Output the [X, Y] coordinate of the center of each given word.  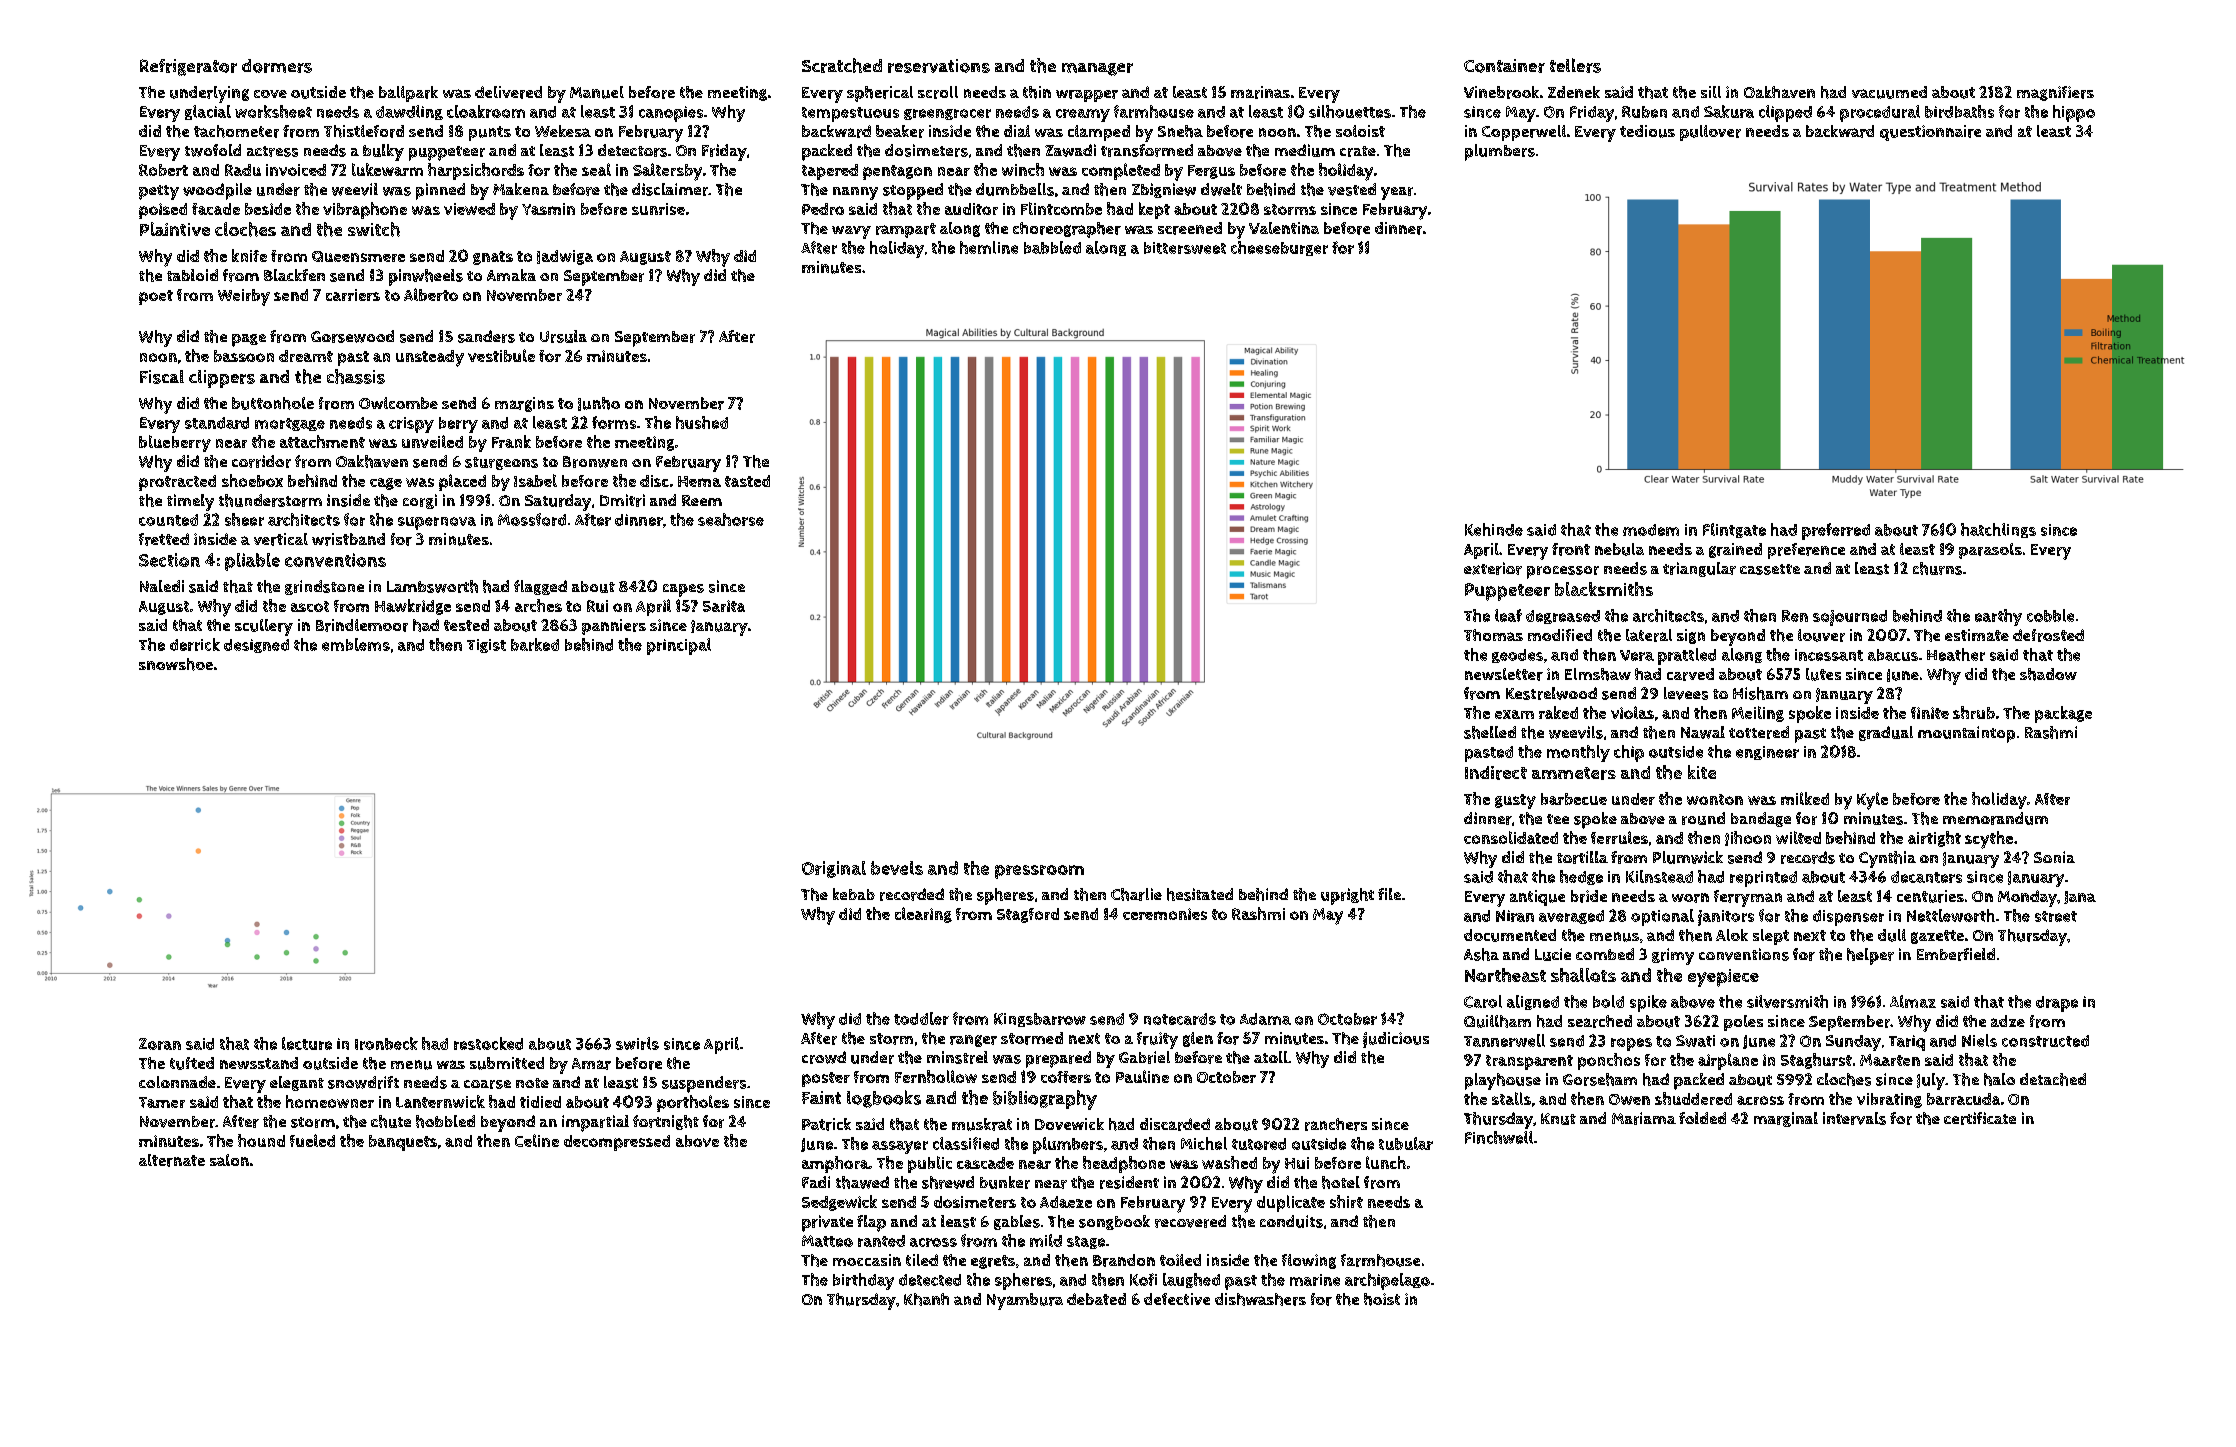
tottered [1759, 732]
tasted [747, 481]
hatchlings [1998, 530]
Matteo [827, 1241]
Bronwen [595, 462]
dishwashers [1260, 1299]
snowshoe [176, 664]
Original [834, 869]
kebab [854, 894]
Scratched [842, 65]
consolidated [1511, 837]
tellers [1575, 65]
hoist [1382, 1299]
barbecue [1574, 799]
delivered [508, 92]
